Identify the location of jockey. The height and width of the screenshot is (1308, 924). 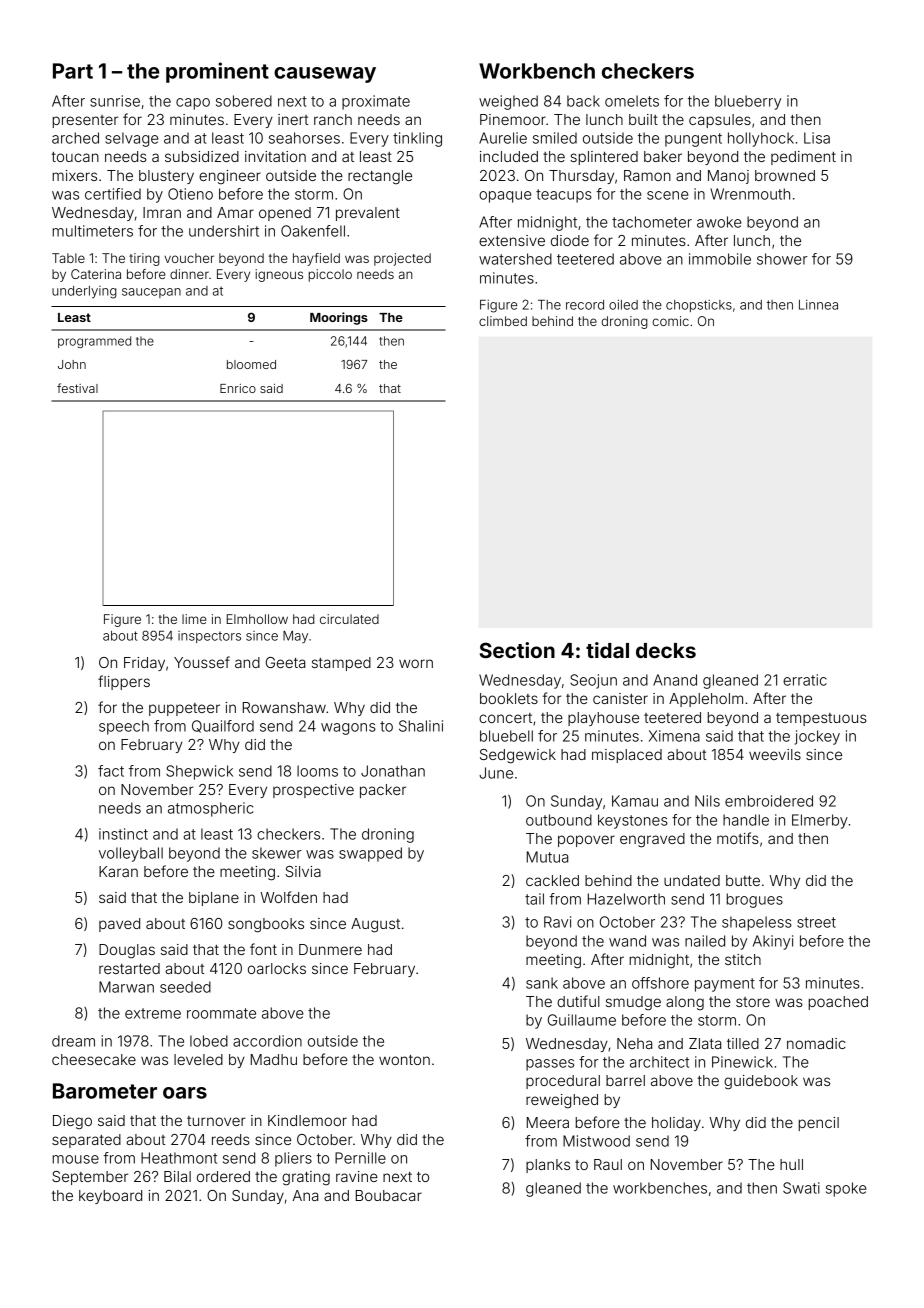
(817, 737).
